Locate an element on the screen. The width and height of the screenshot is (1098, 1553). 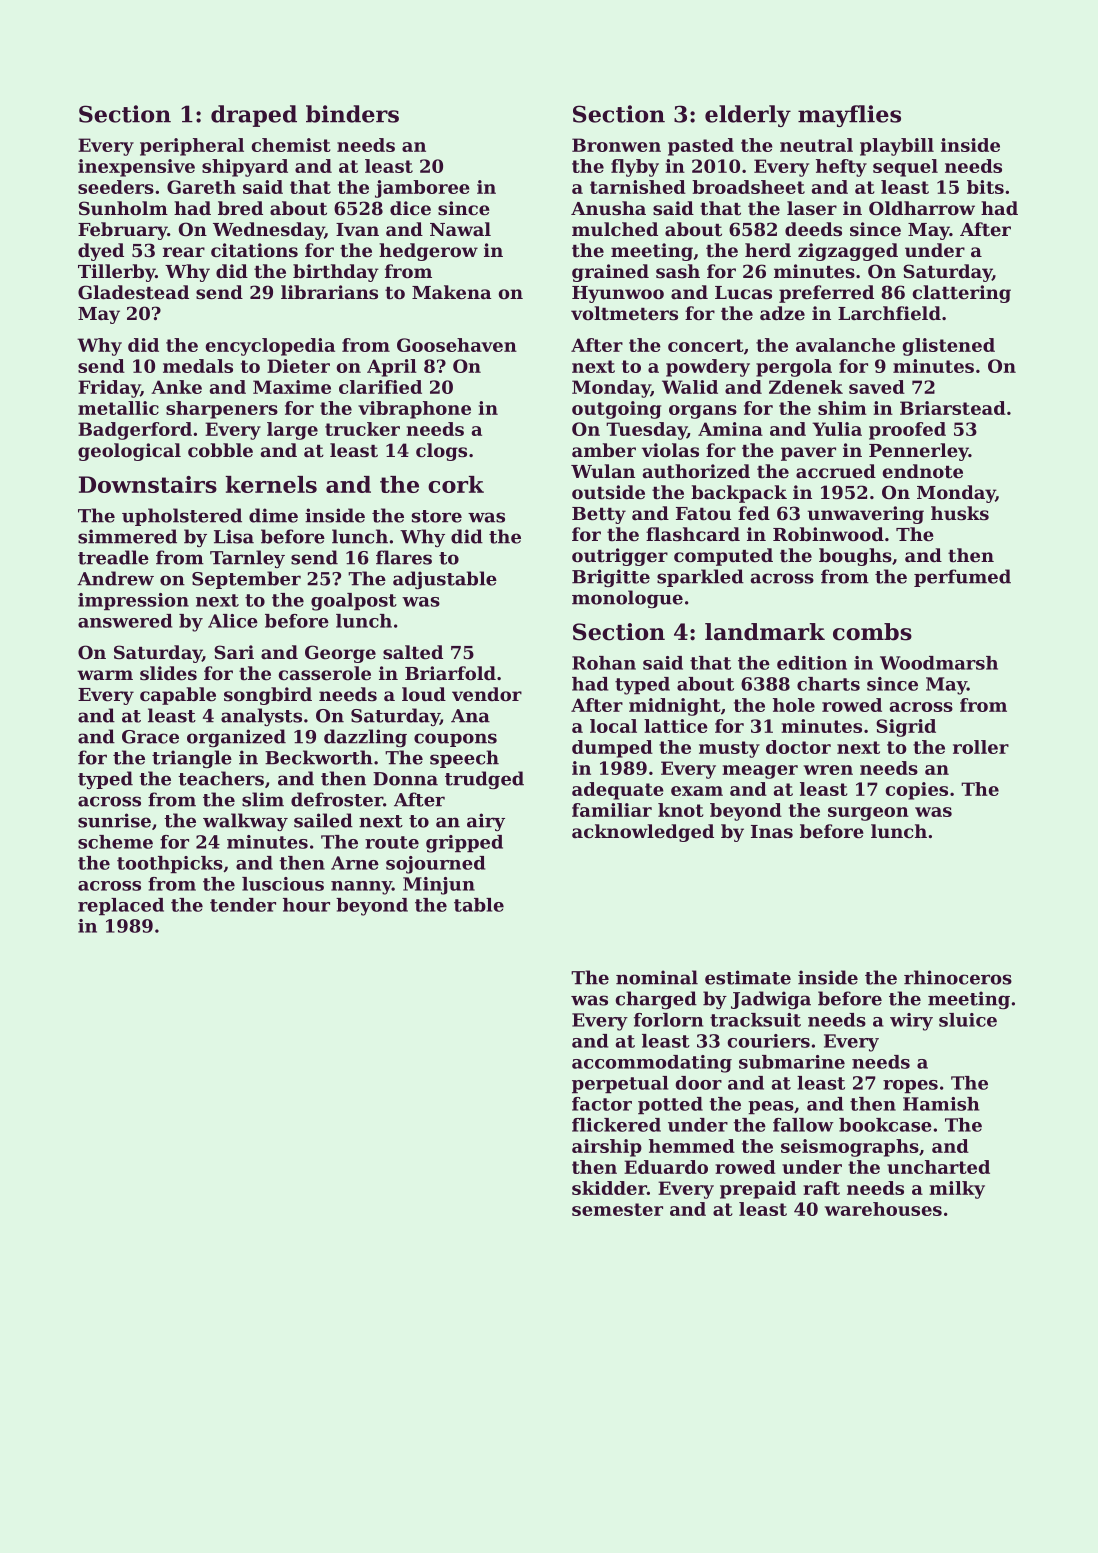
hefty is located at coordinates (841, 168).
